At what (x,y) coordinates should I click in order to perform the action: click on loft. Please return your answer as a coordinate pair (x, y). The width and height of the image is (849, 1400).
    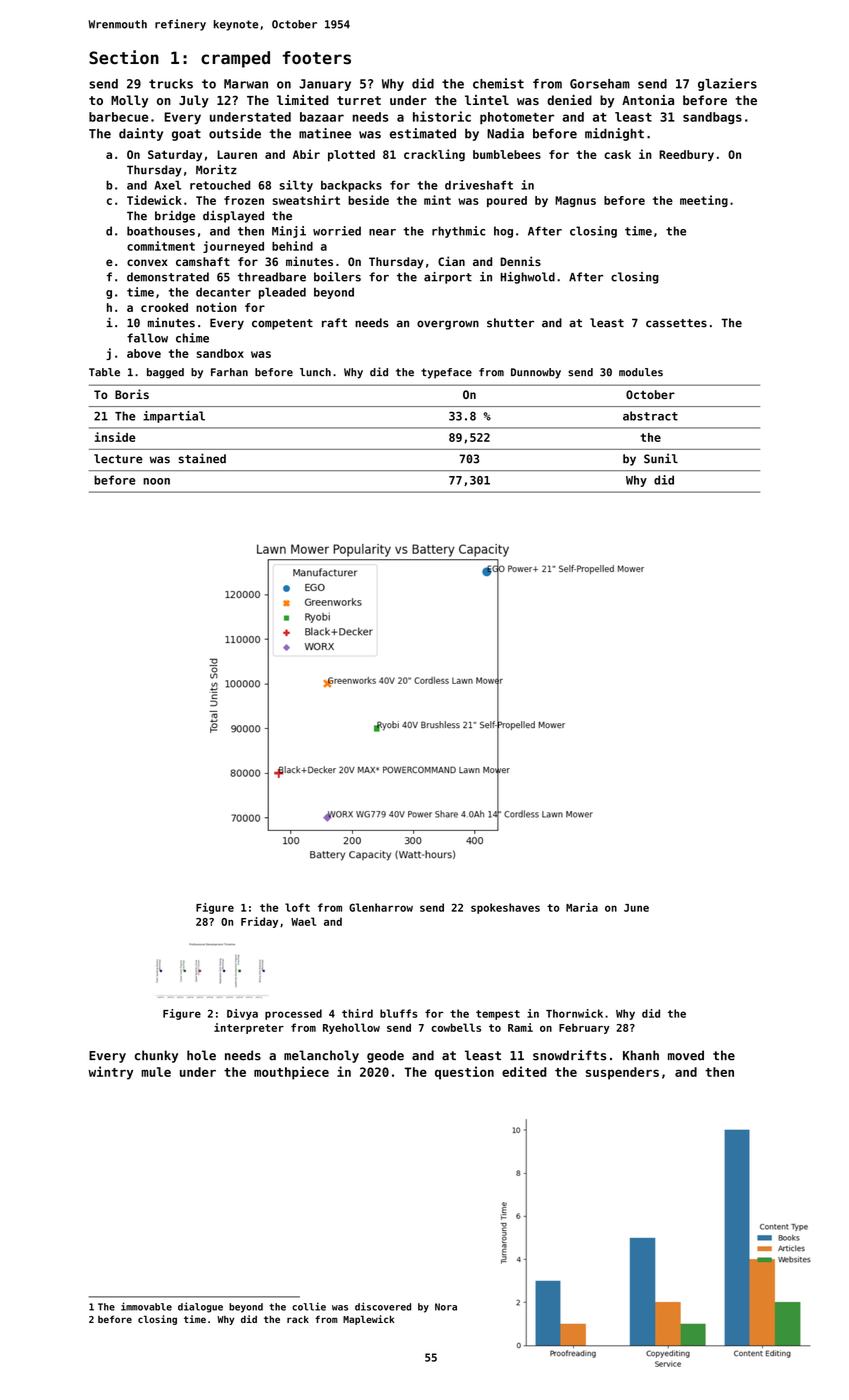
    Looking at the image, I should click on (297, 907).
